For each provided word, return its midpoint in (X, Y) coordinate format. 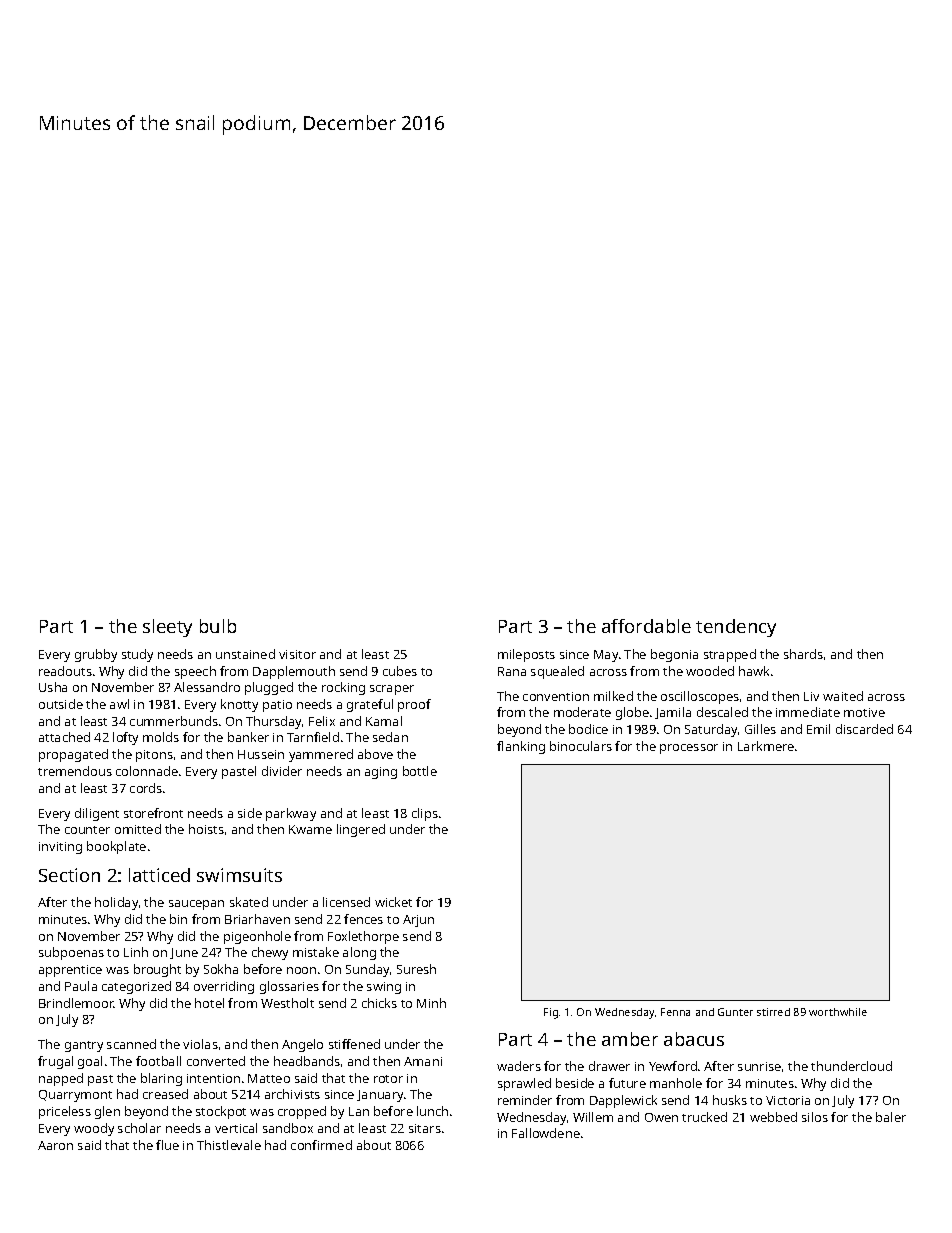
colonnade (147, 771)
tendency (736, 628)
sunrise (759, 1066)
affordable (646, 626)
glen (107, 1112)
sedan (390, 737)
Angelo (302, 1045)
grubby (96, 655)
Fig (551, 1013)
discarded (864, 729)
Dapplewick (623, 1101)
